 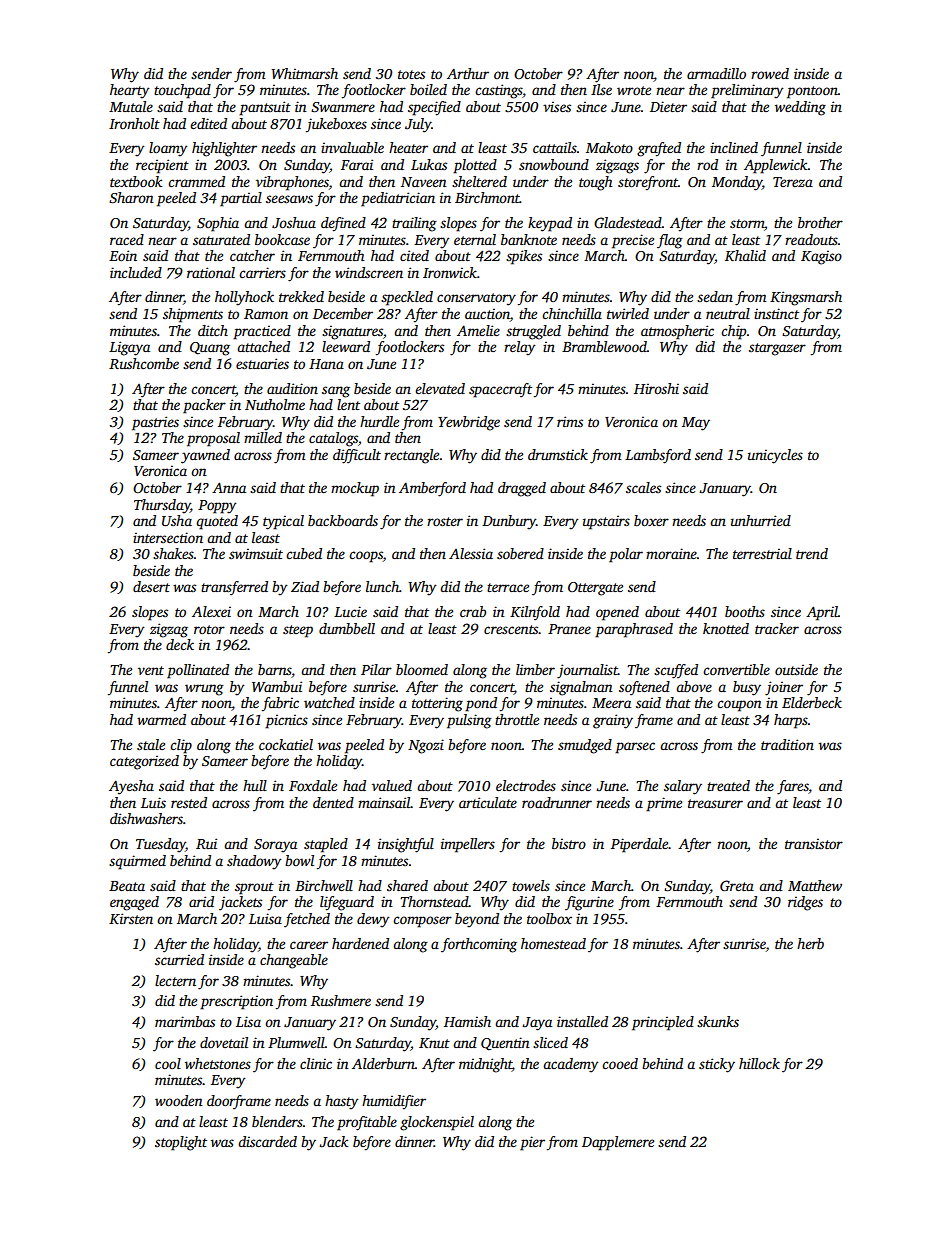 What do you see at coordinates (759, 1063) in the screenshot?
I see `hillock` at bounding box center [759, 1063].
